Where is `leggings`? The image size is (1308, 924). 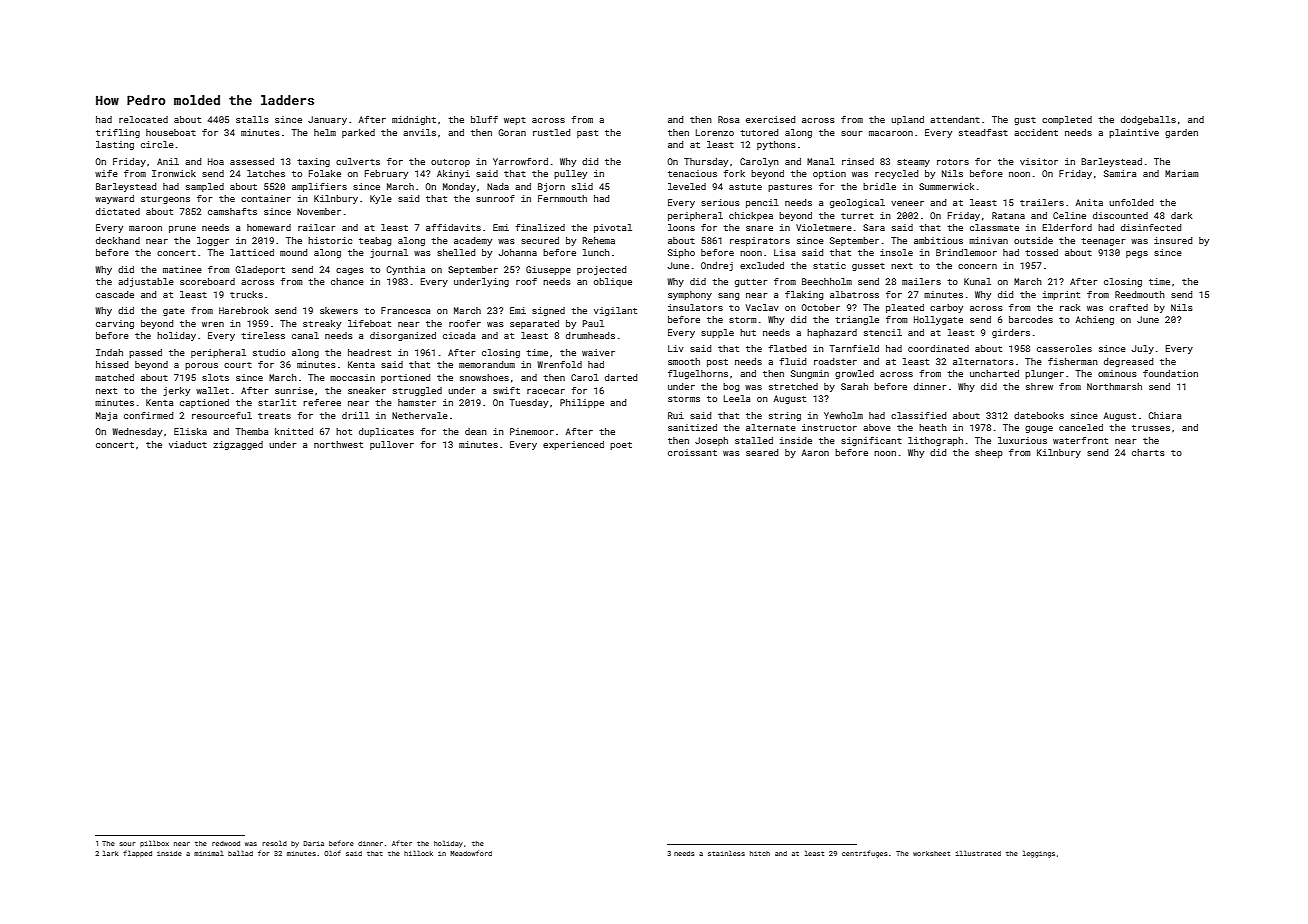
leggings is located at coordinates (1039, 854).
